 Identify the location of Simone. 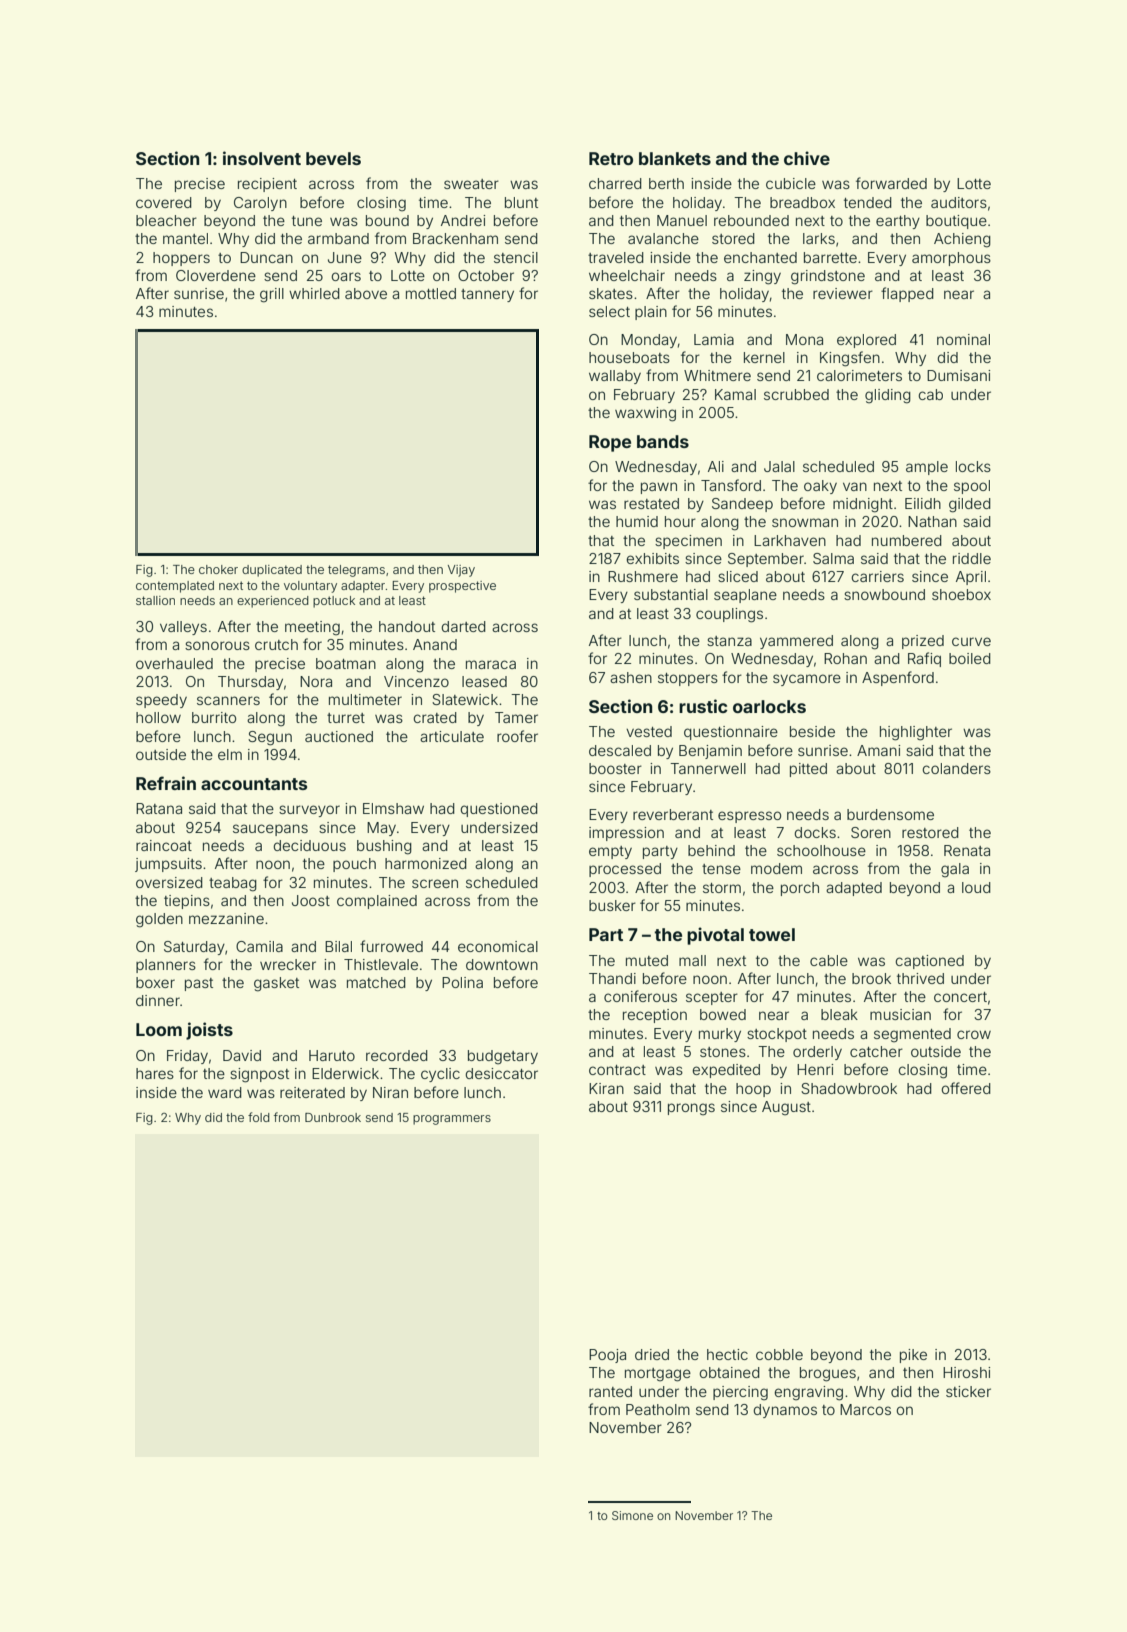
(632, 1515).
